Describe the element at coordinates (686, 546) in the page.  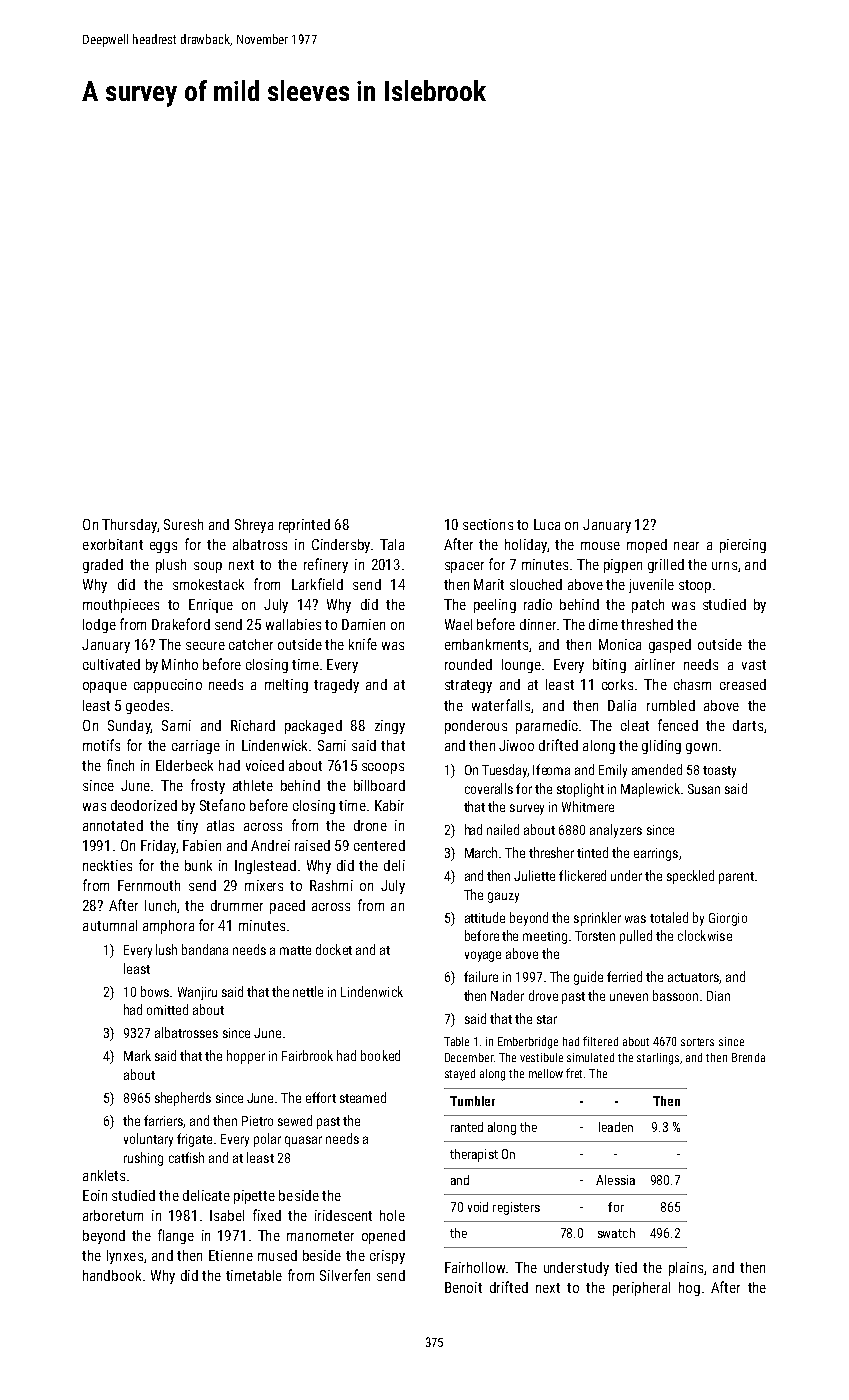
I see `near` at that location.
